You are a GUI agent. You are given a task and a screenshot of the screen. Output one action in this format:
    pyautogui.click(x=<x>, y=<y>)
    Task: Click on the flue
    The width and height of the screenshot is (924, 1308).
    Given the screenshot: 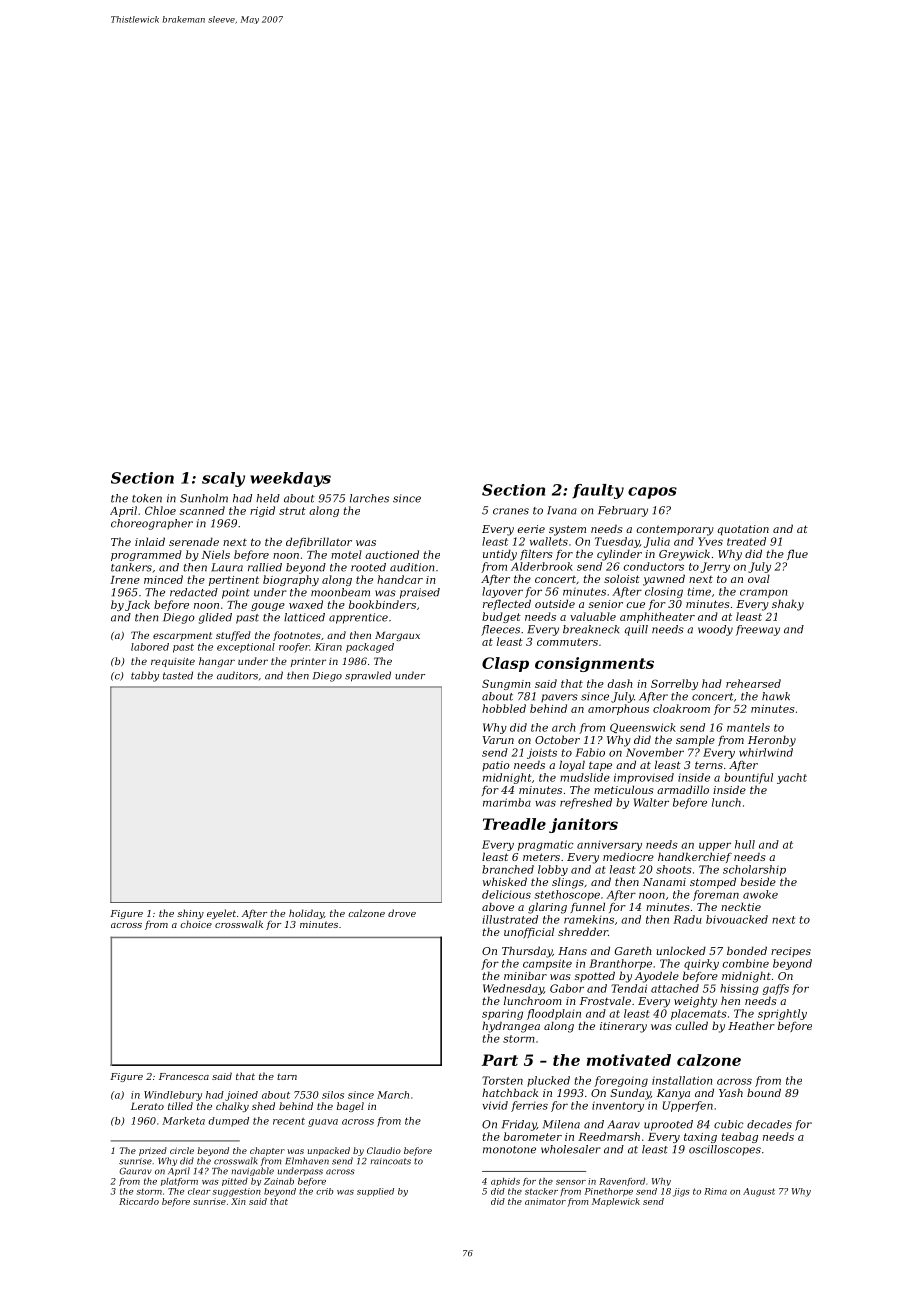 What is the action you would take?
    pyautogui.click(x=797, y=554)
